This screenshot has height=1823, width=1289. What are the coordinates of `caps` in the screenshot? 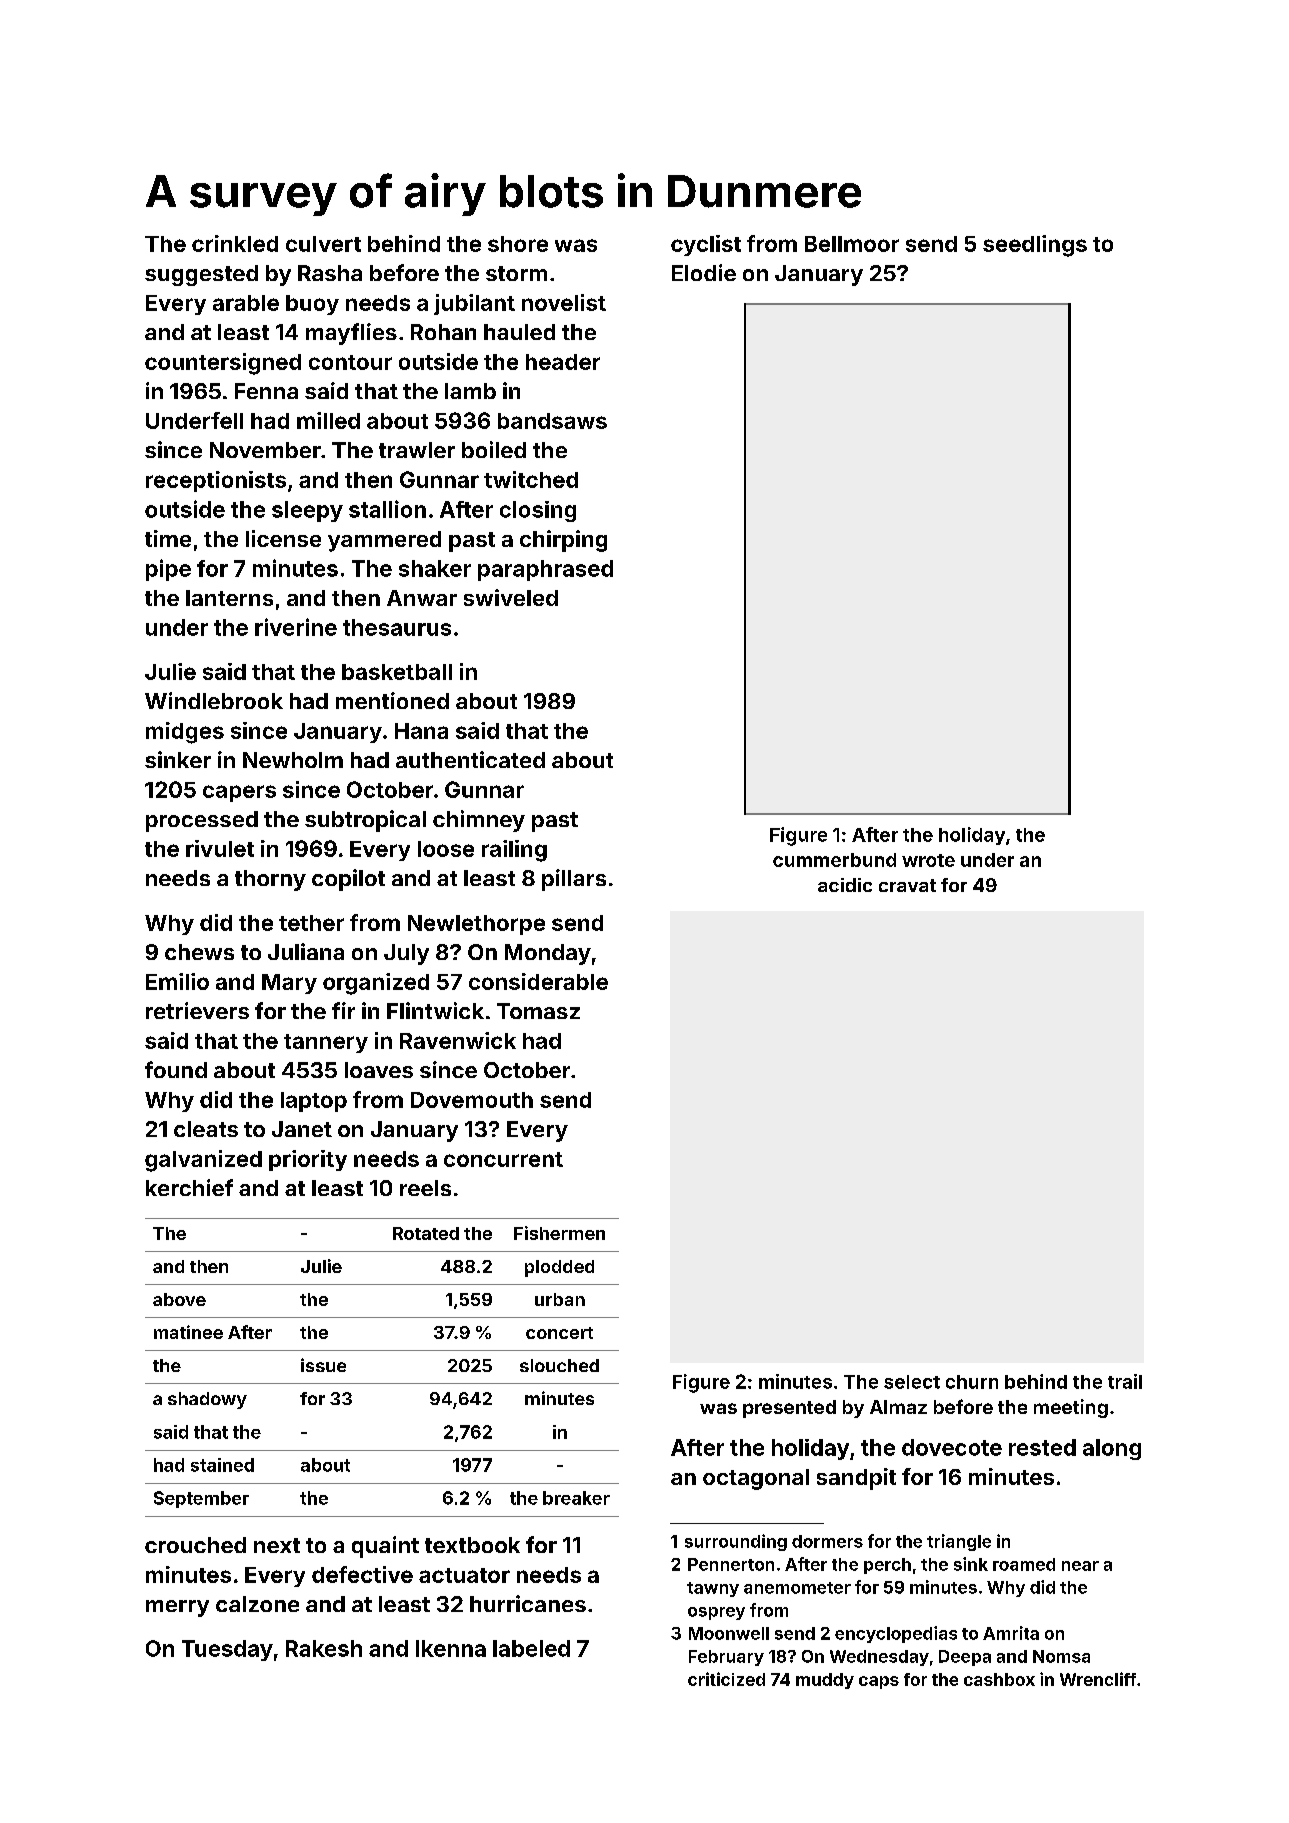 It's located at (879, 1682).
